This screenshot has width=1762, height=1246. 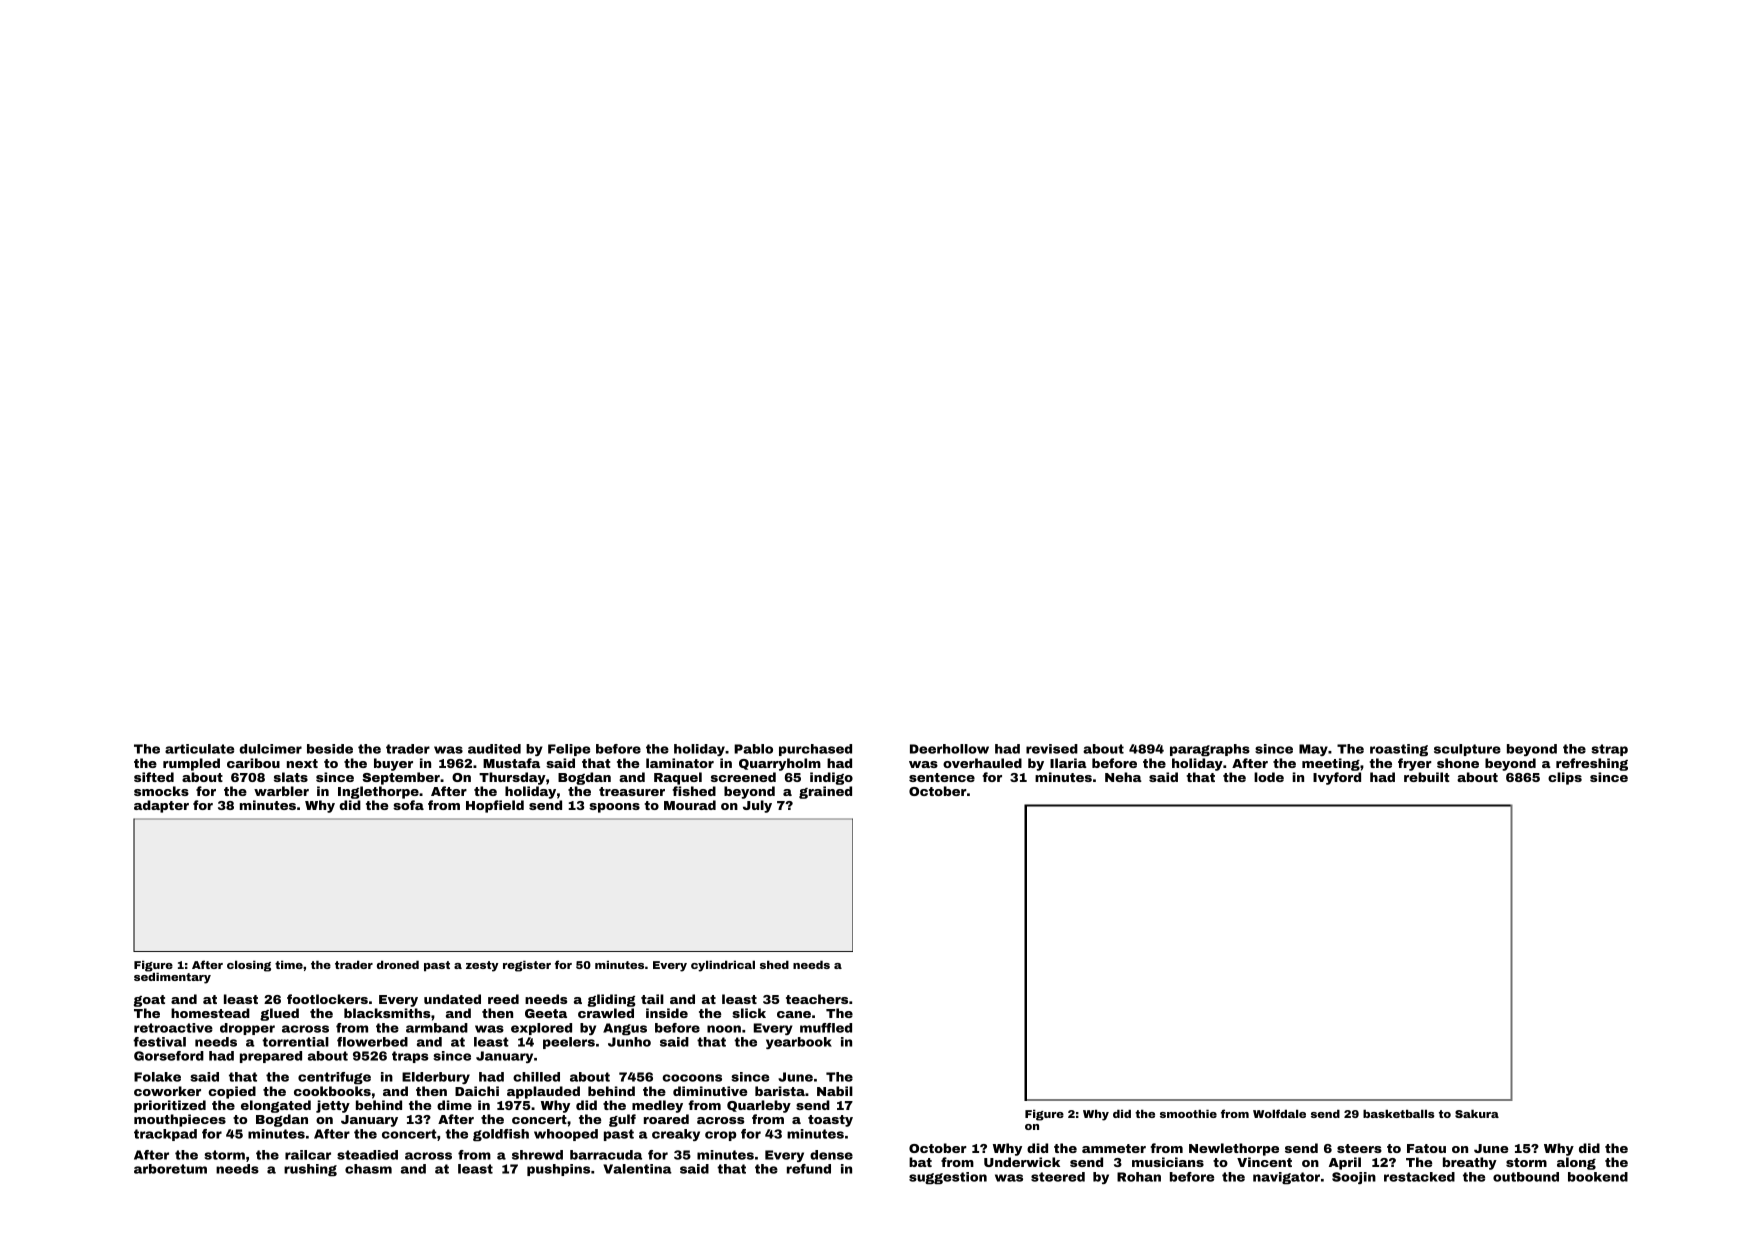 What do you see at coordinates (330, 749) in the screenshot?
I see `beside` at bounding box center [330, 749].
